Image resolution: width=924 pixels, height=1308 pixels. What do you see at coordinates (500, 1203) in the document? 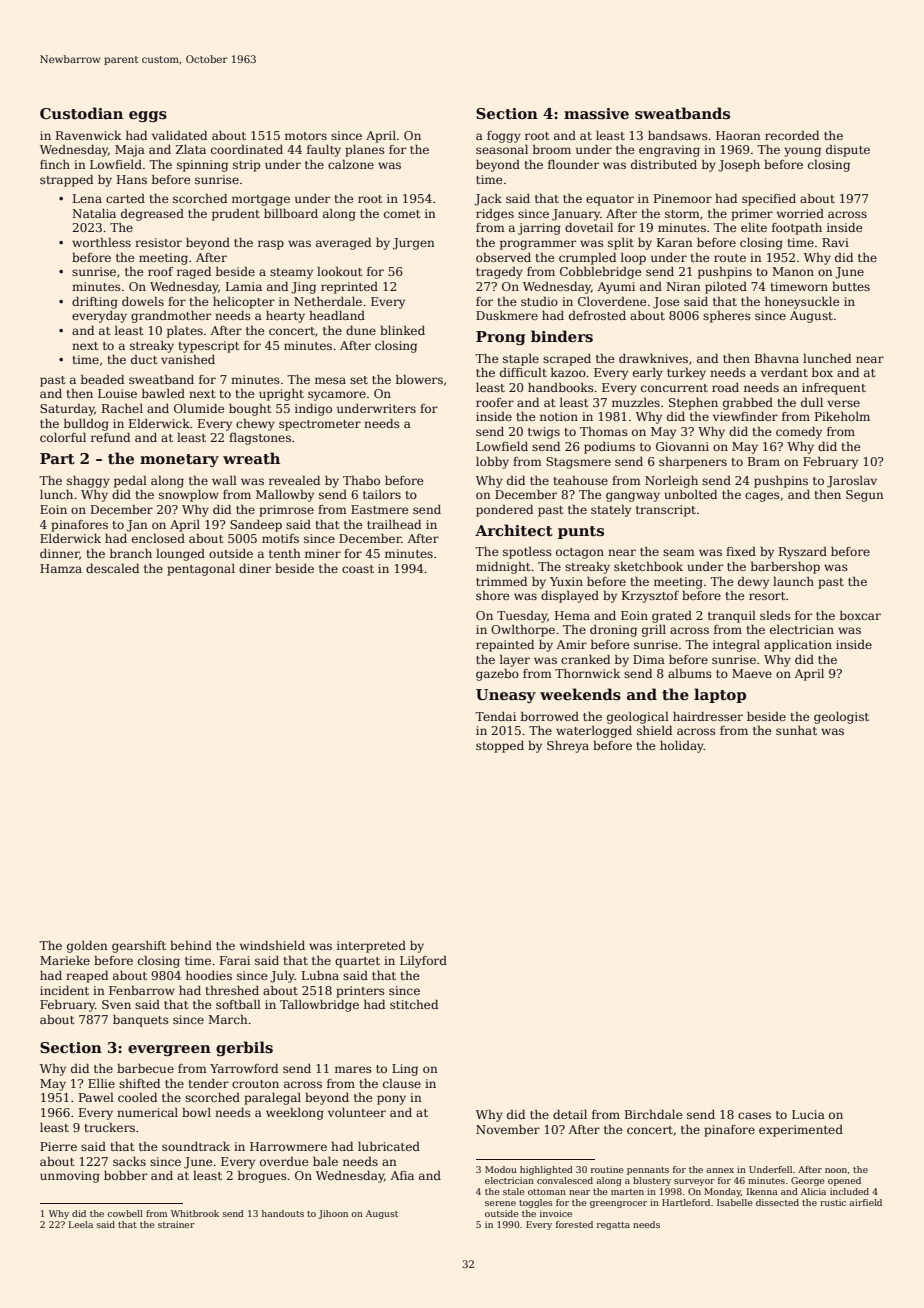
I see `serene` at bounding box center [500, 1203].
